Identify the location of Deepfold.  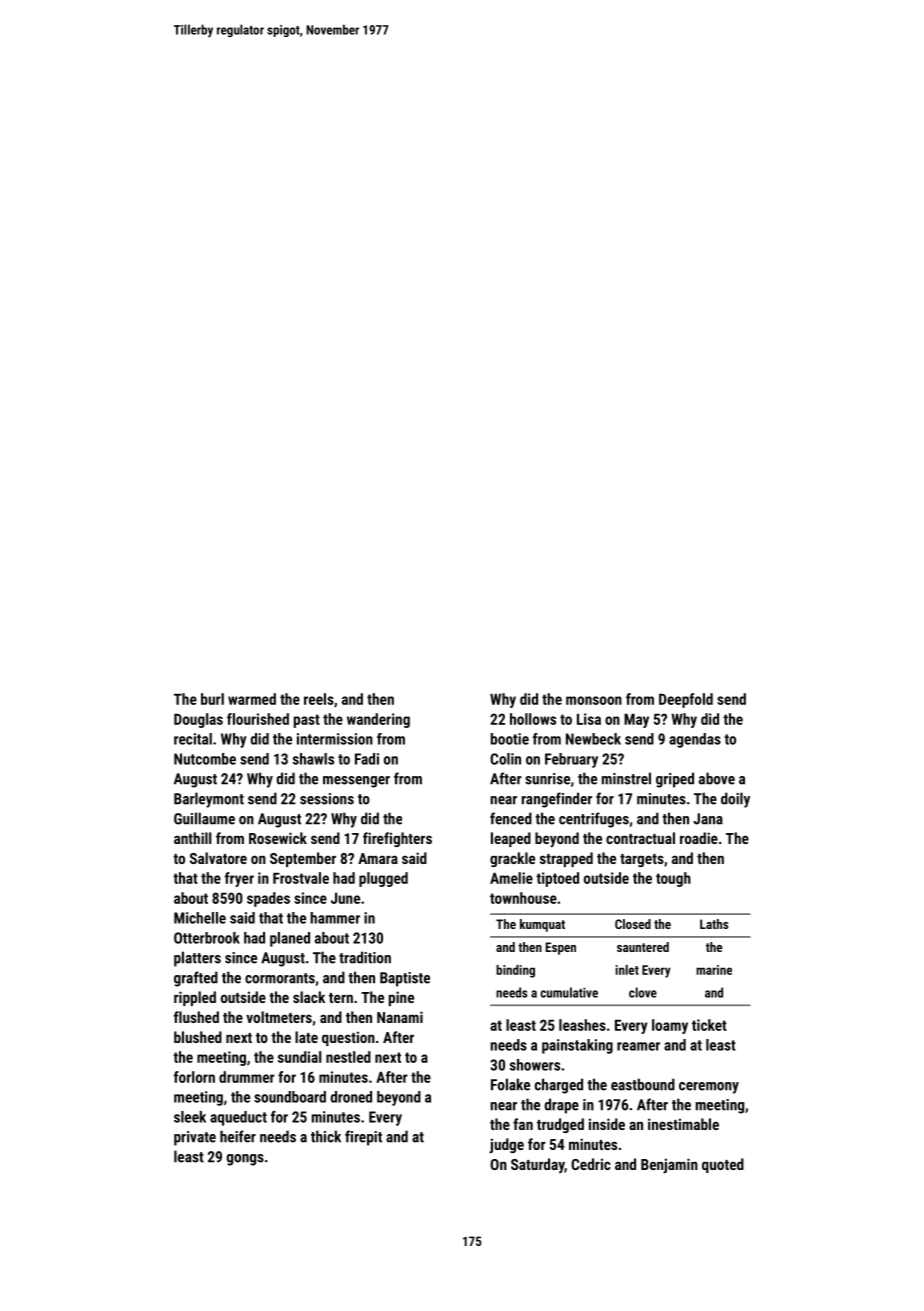
(686, 700).
